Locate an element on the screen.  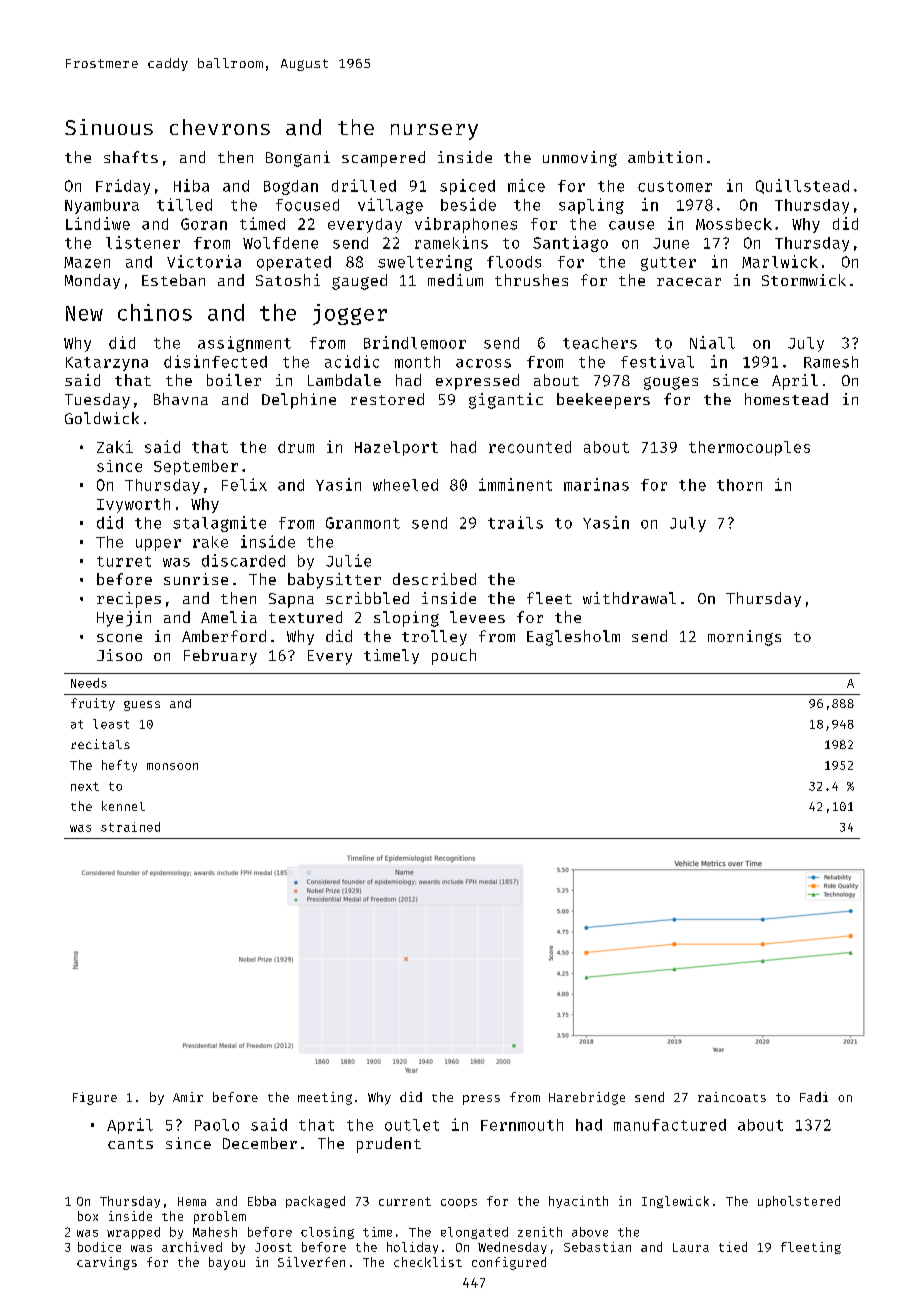
Harebridge is located at coordinates (587, 1098).
